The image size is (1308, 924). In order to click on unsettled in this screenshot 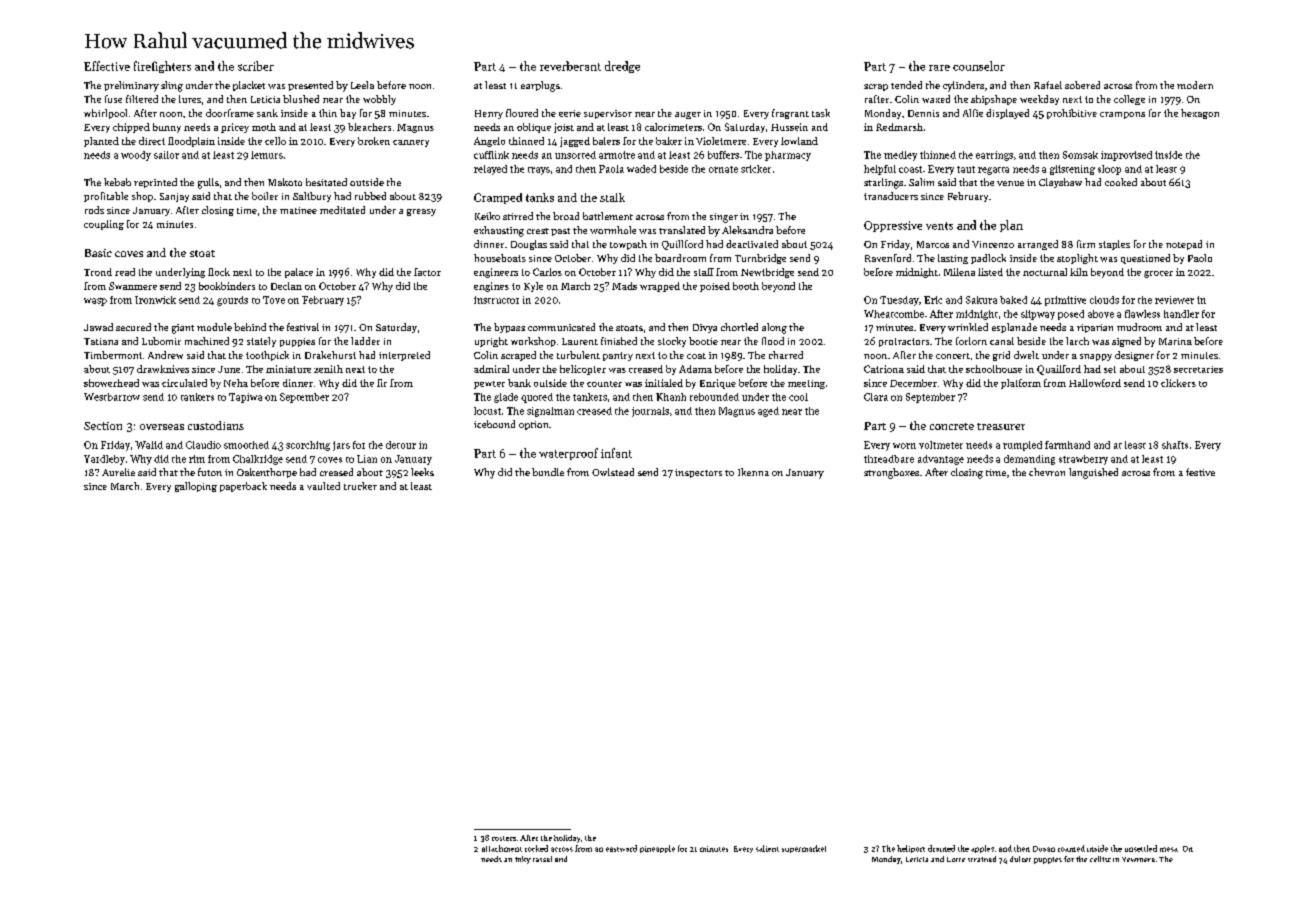, I will do `click(1141, 848)`.
